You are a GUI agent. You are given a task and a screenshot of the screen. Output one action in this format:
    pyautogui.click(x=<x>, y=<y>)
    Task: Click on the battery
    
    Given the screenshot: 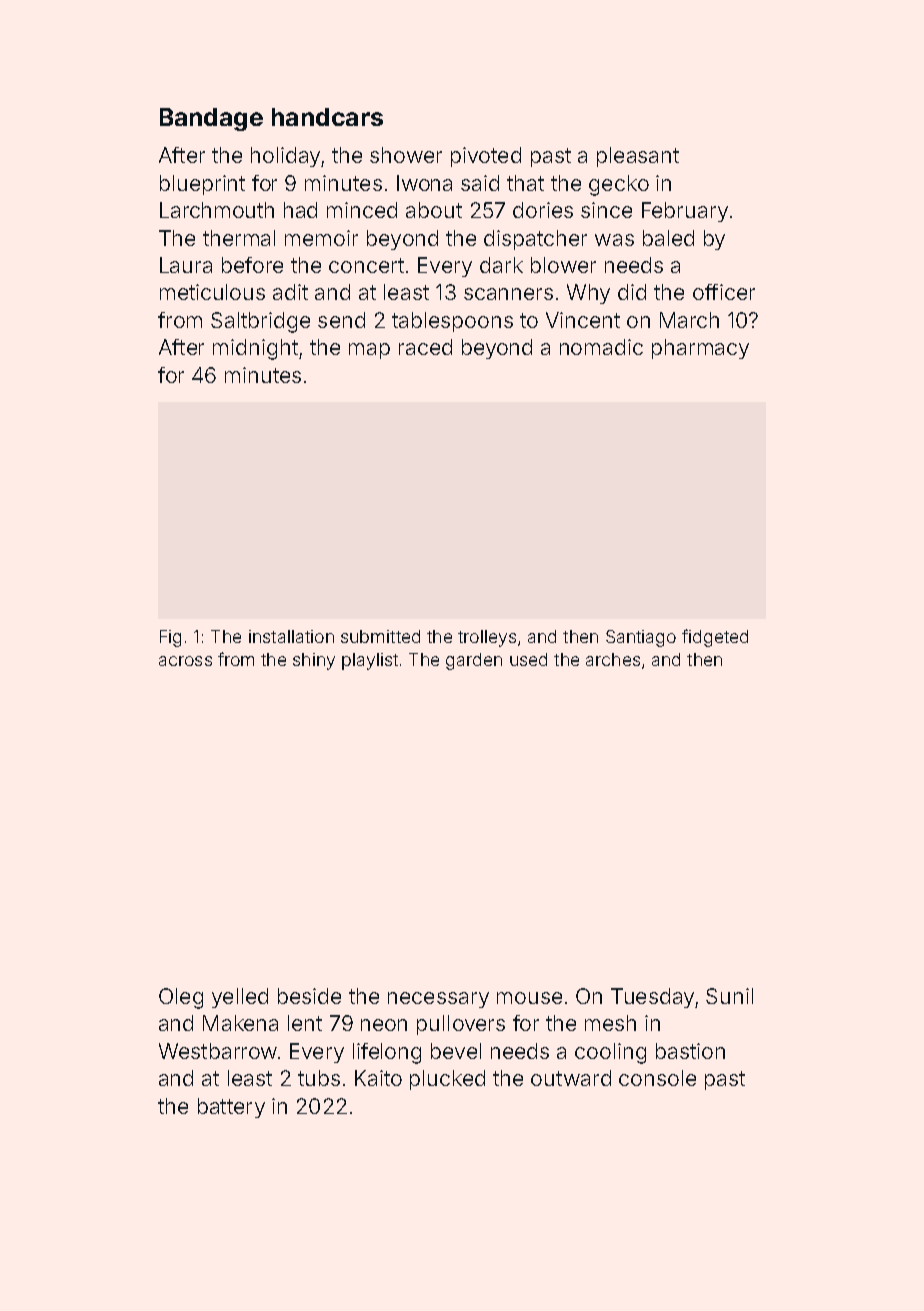 What is the action you would take?
    pyautogui.click(x=231, y=1108)
